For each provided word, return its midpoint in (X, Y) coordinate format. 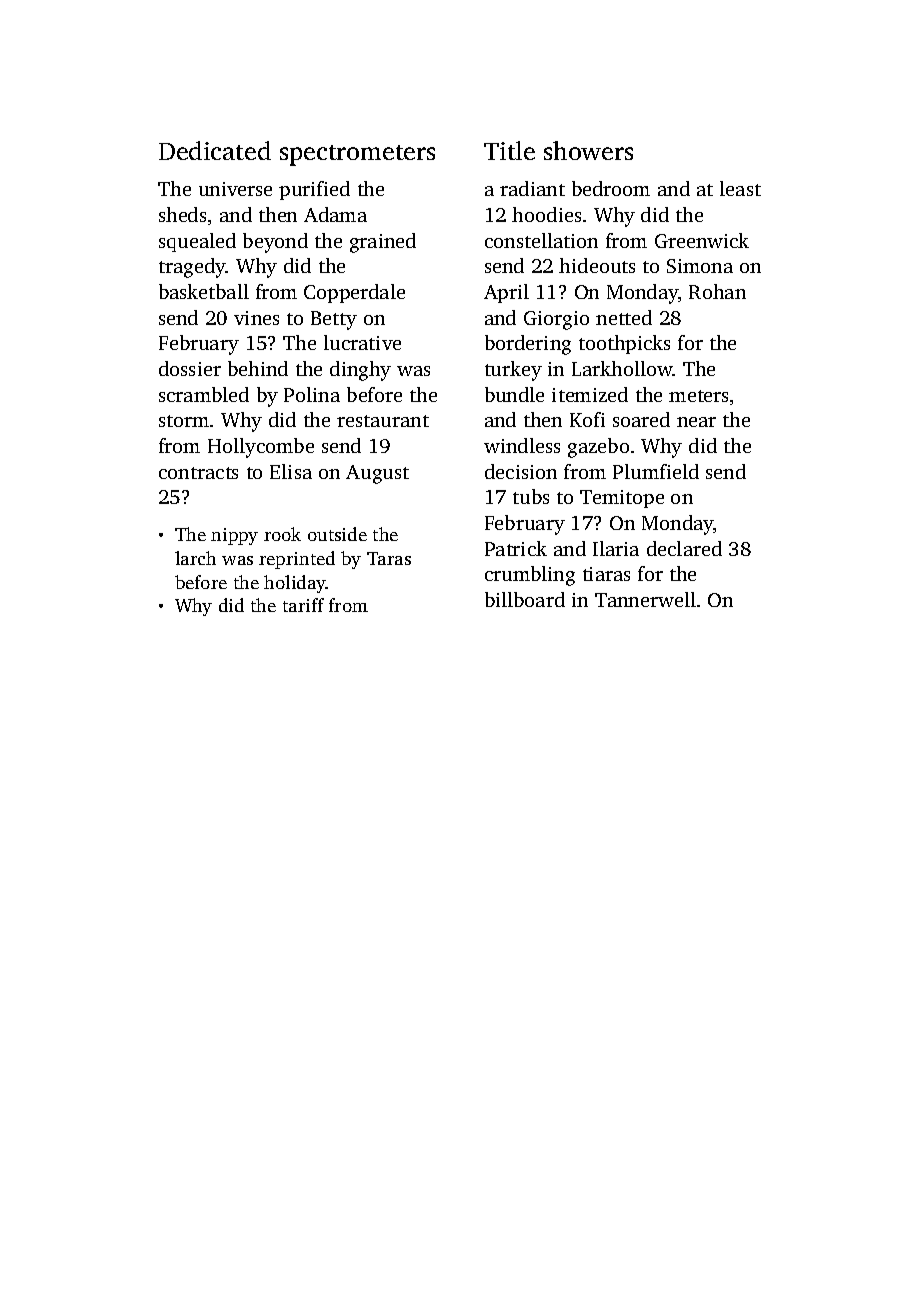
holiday (295, 584)
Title (509, 150)
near (696, 422)
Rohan (717, 291)
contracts (198, 473)
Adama (335, 214)
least (740, 188)
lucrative (362, 342)
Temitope (622, 499)
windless (522, 445)
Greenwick (702, 240)
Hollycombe (261, 448)
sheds (182, 214)
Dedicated (215, 150)
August (377, 474)
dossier (190, 368)
